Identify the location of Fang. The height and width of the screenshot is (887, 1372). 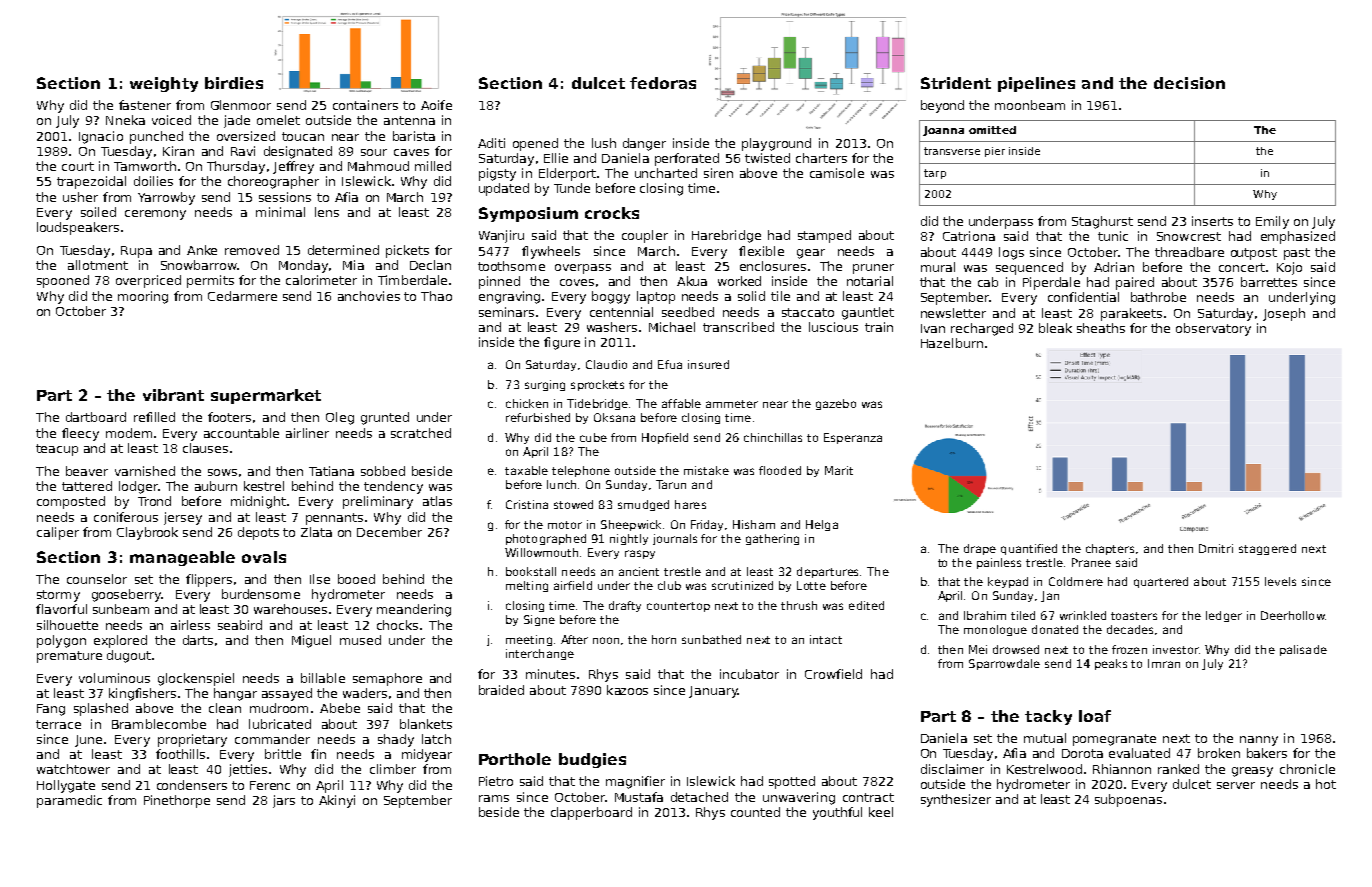
(51, 710).
